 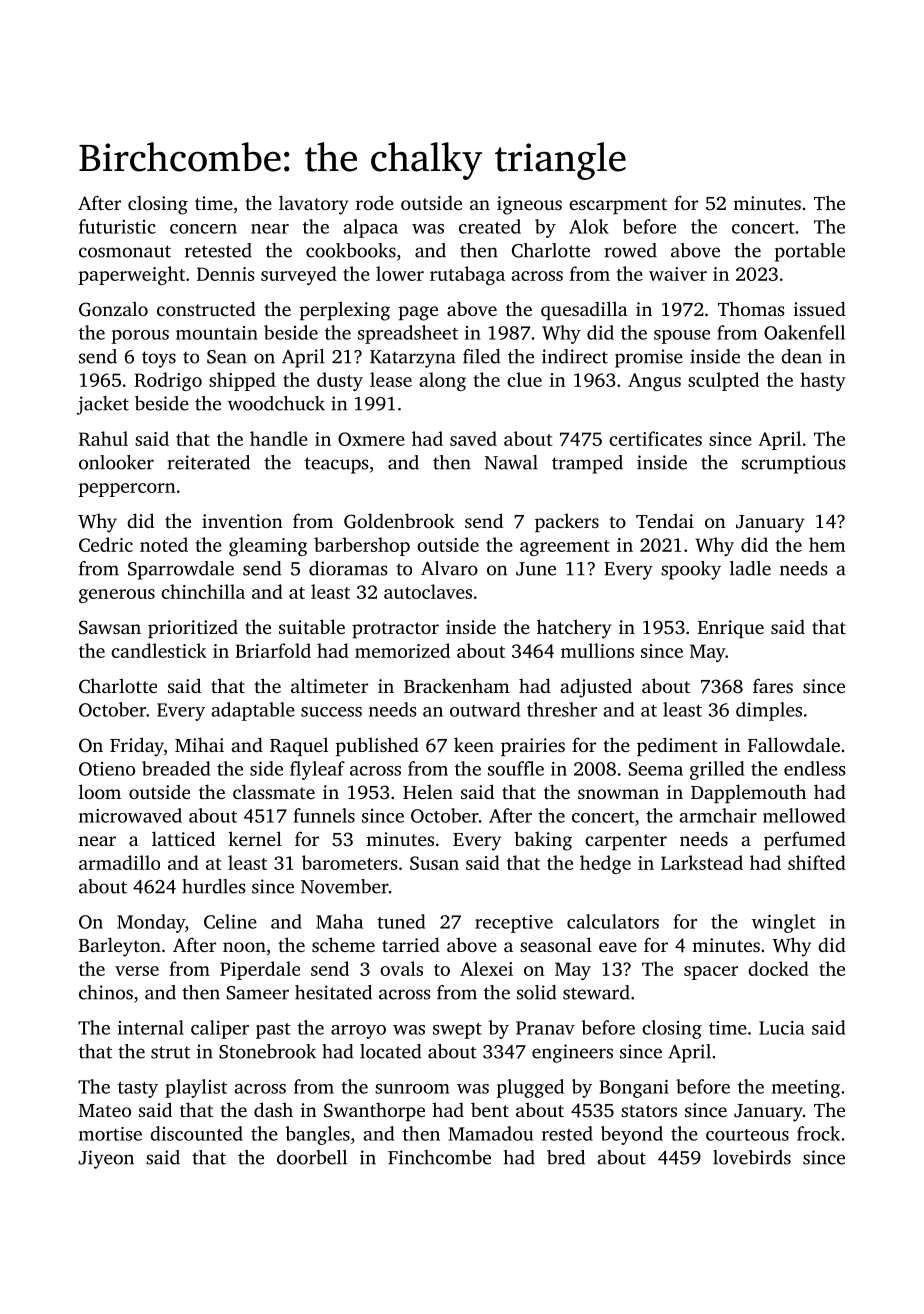 What do you see at coordinates (159, 359) in the screenshot?
I see `toys` at bounding box center [159, 359].
